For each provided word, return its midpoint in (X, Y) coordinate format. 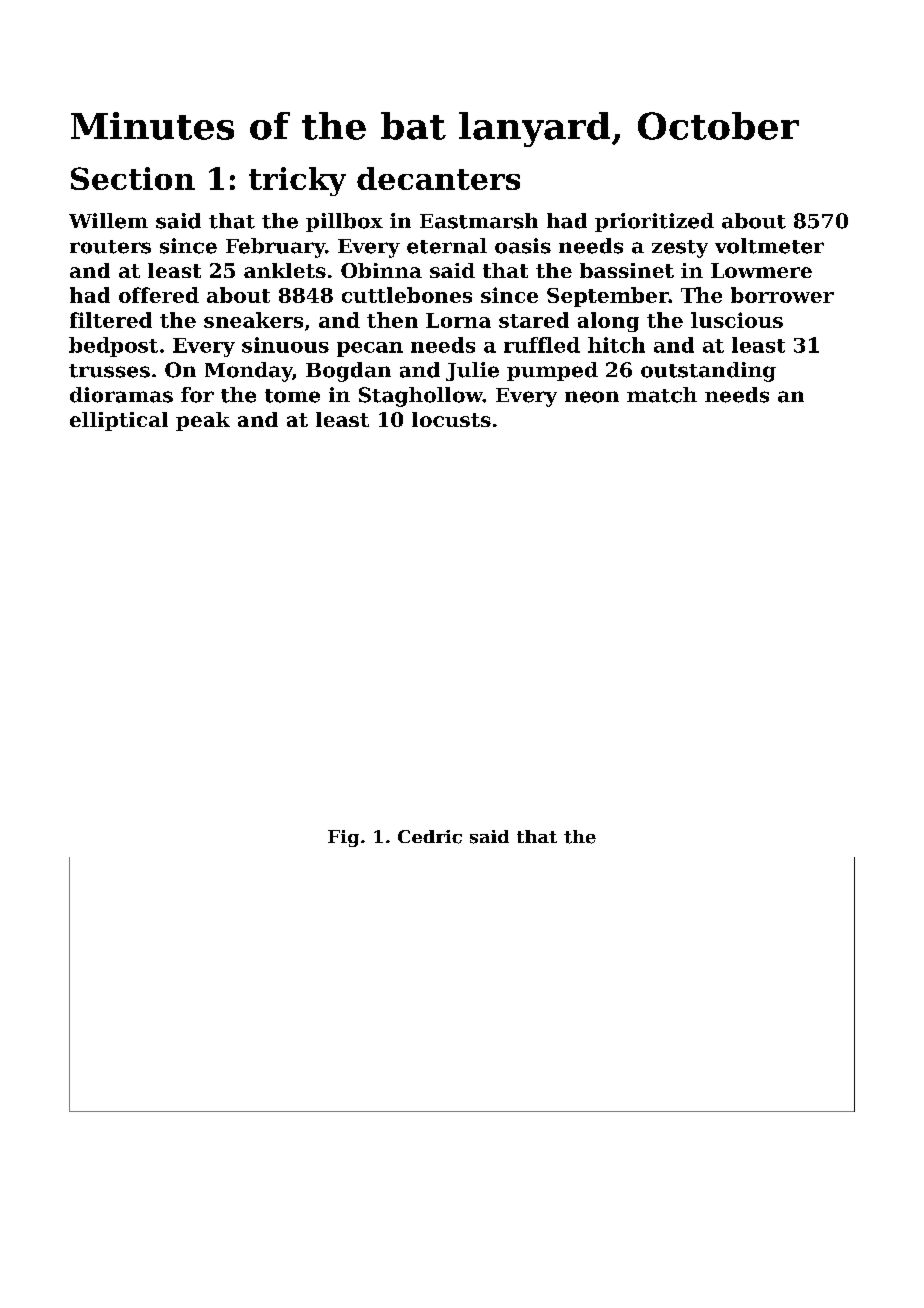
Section (133, 178)
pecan (370, 349)
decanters (438, 178)
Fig (343, 838)
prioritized (654, 222)
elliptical (119, 421)
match (662, 395)
